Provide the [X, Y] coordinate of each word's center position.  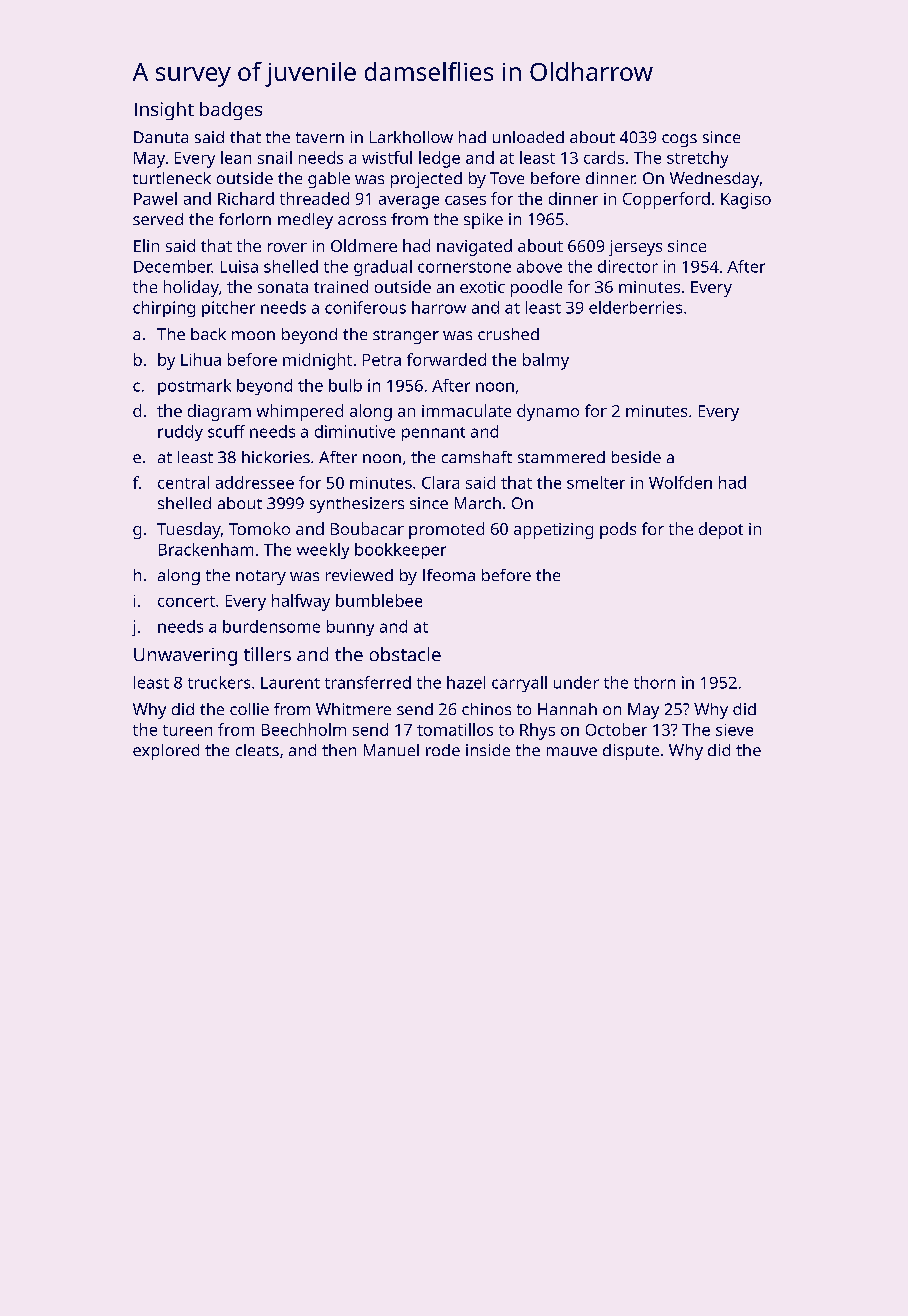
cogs [679, 140]
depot [721, 530]
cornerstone [464, 267]
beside [636, 457]
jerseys [635, 248]
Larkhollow [411, 137]
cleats [257, 750]
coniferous [365, 307]
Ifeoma [449, 575]
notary [261, 577]
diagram [219, 412]
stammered [561, 457]
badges [231, 111]
